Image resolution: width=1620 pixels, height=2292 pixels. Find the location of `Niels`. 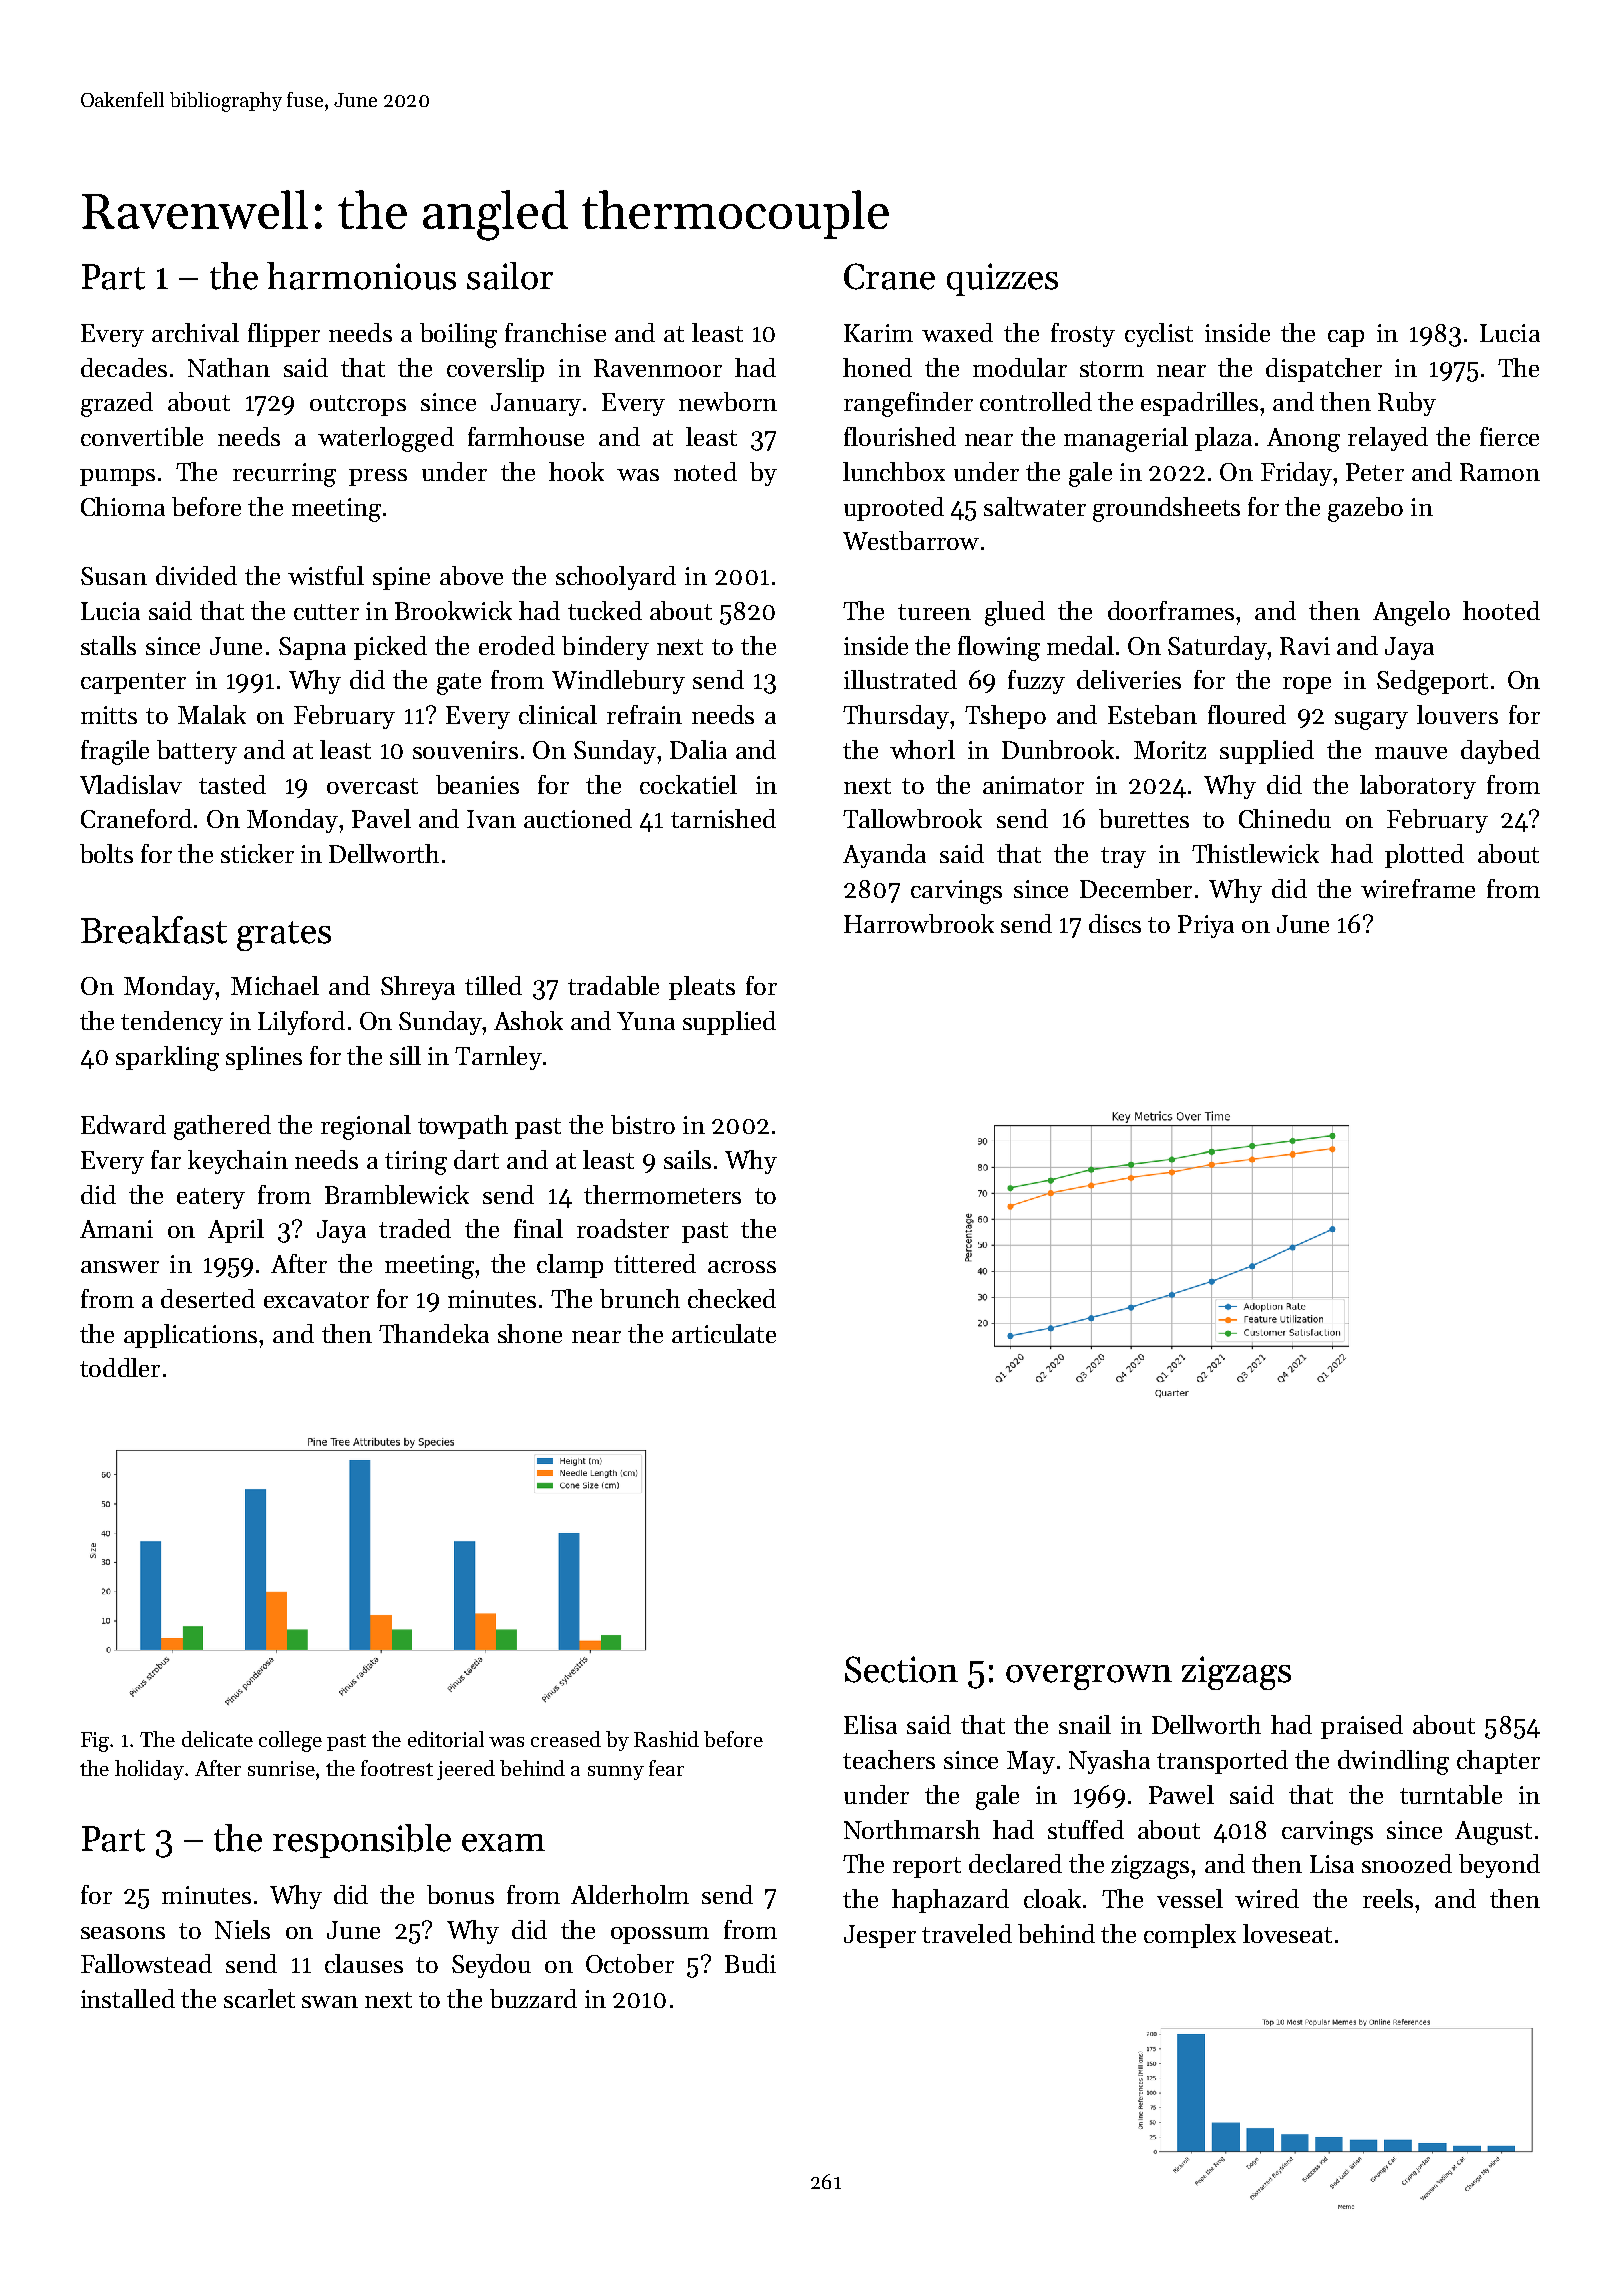

Niels is located at coordinates (242, 1929).
